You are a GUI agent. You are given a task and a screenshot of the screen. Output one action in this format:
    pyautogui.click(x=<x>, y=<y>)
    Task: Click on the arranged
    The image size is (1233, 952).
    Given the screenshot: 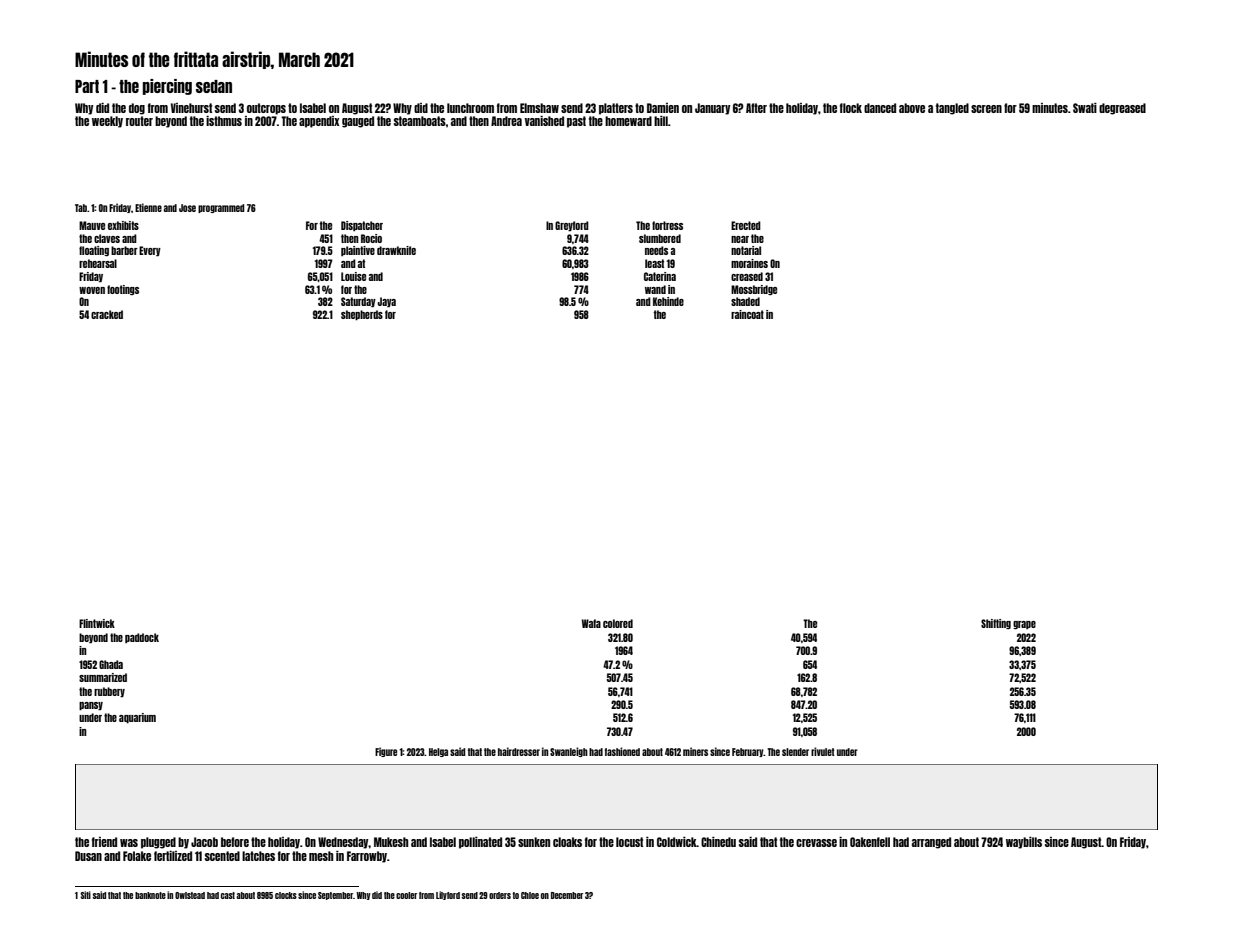 What is the action you would take?
    pyautogui.click(x=931, y=843)
